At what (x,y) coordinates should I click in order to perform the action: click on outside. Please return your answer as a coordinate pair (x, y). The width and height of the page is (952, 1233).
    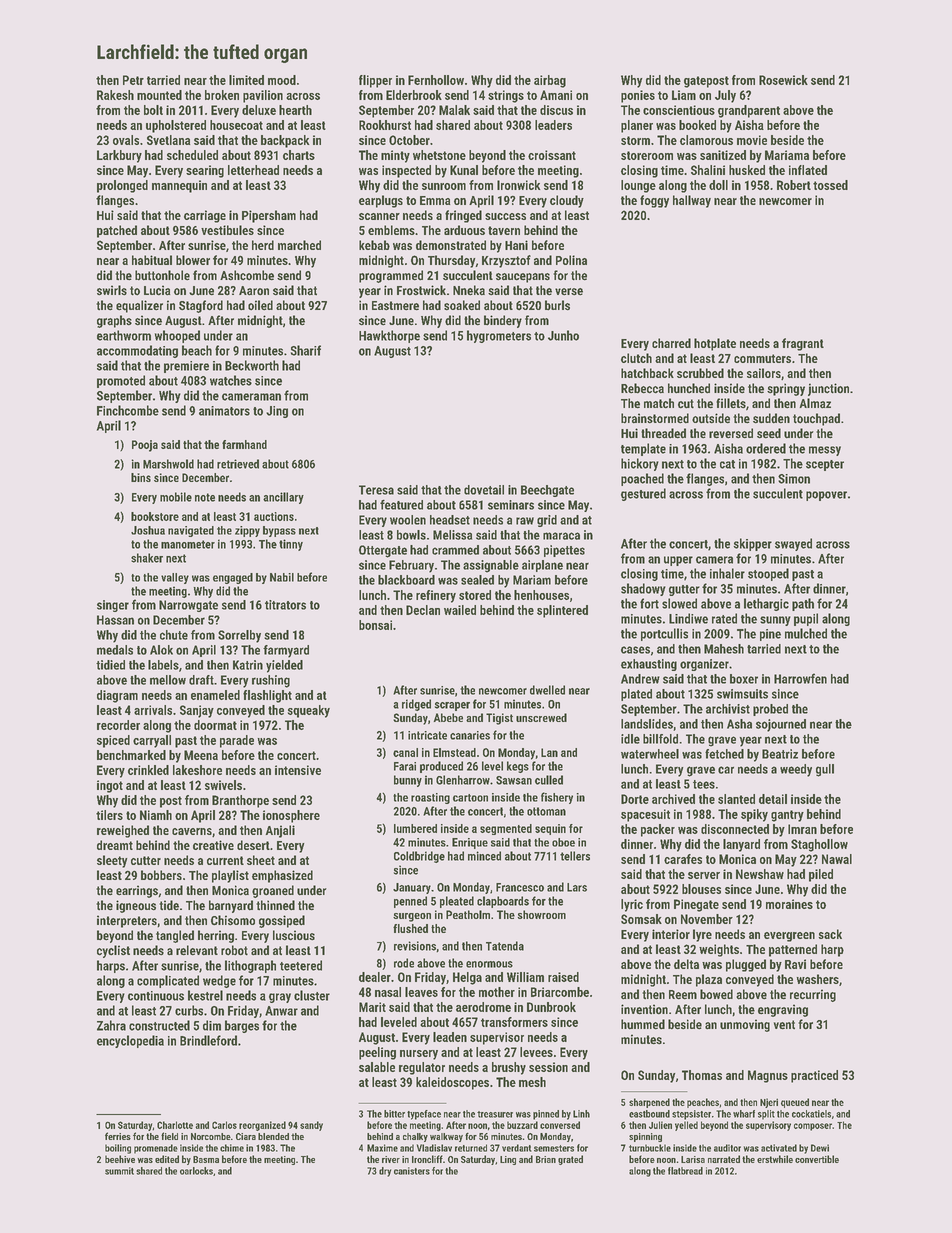
    Looking at the image, I should click on (711, 418).
